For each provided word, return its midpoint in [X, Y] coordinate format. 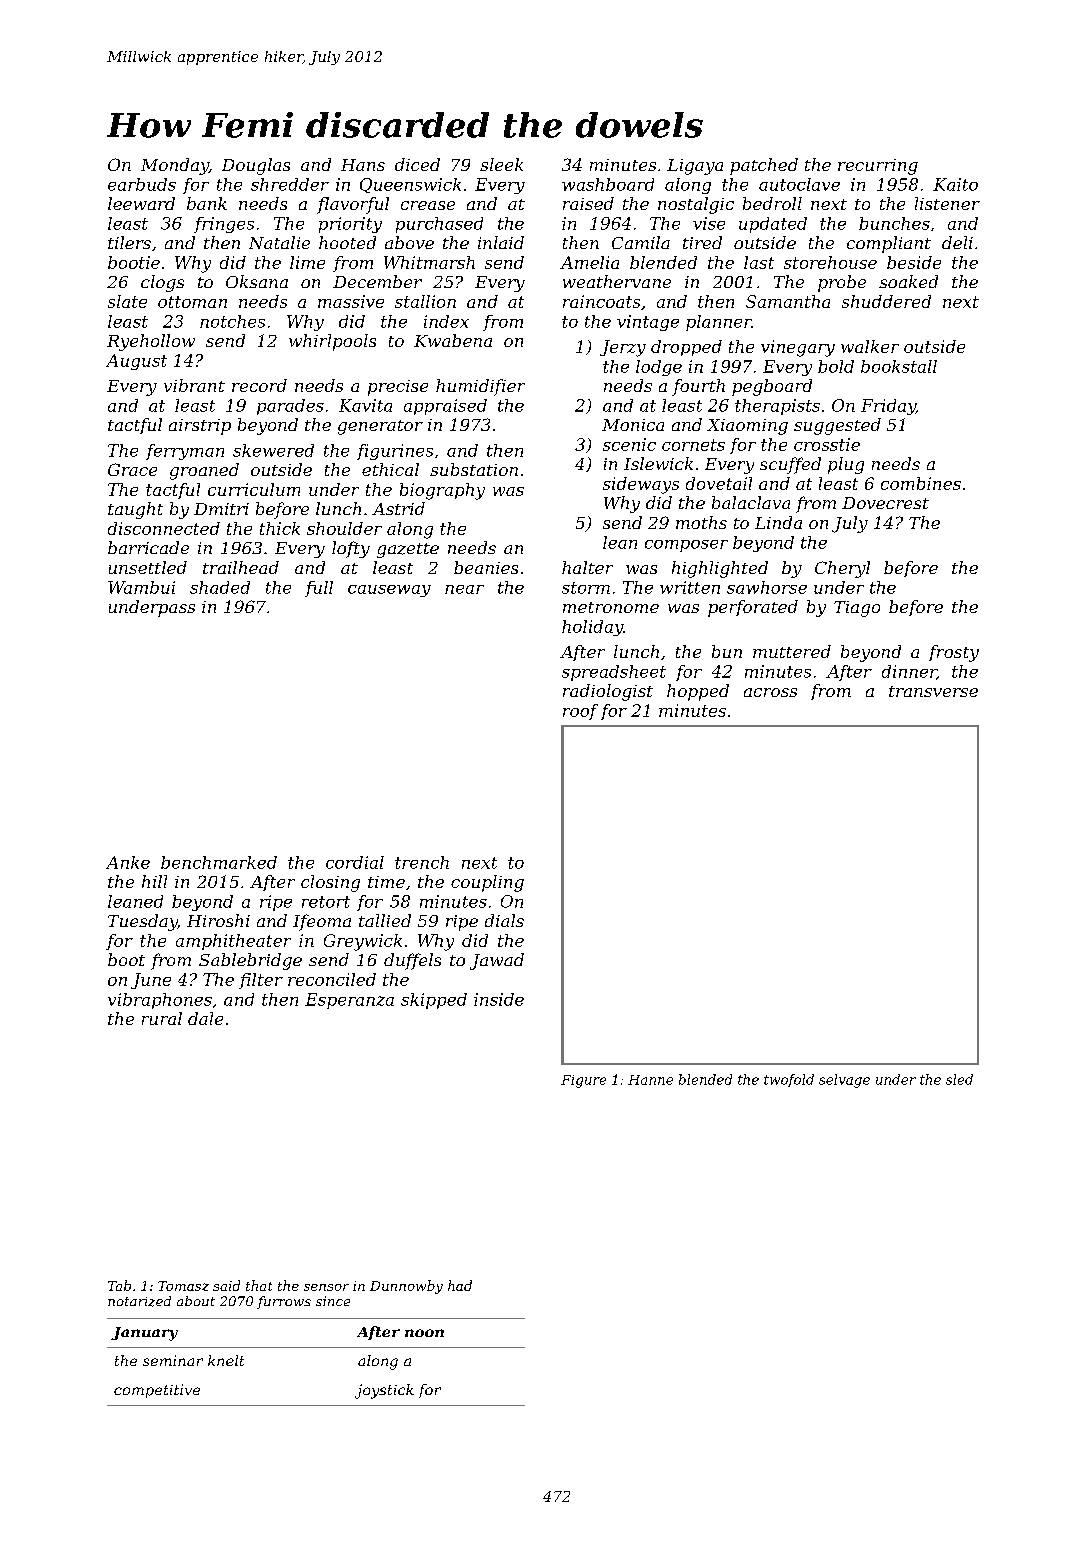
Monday [175, 166]
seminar [173, 1360]
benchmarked [219, 862]
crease [428, 205]
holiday [592, 628]
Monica [633, 425]
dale [205, 1018]
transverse [933, 691]
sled [959, 1079]
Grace [132, 469]
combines [921, 483]
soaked [908, 281]
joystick [384, 1391]
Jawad [497, 961]
